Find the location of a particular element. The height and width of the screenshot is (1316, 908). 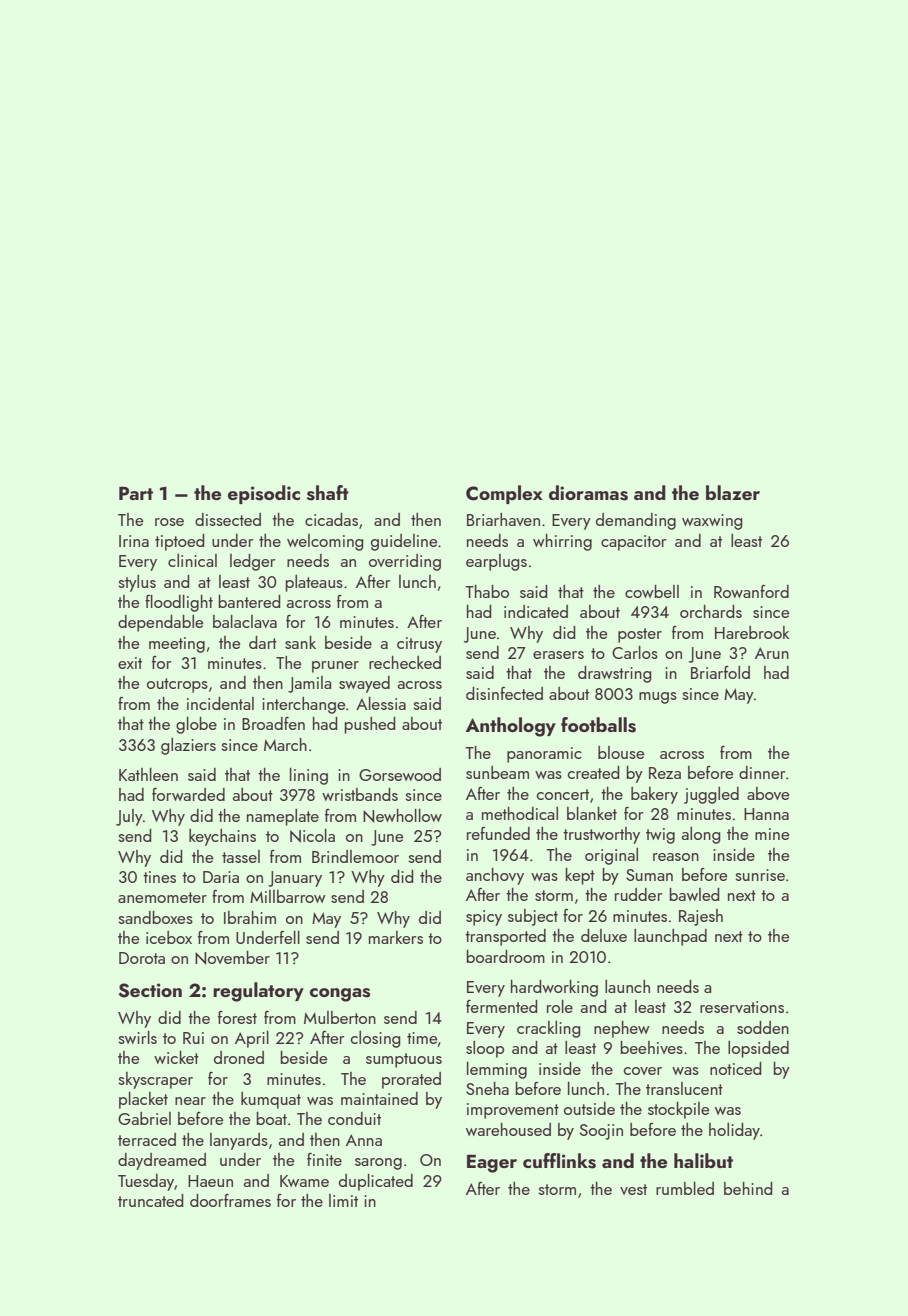

Ibrahim is located at coordinates (250, 917).
